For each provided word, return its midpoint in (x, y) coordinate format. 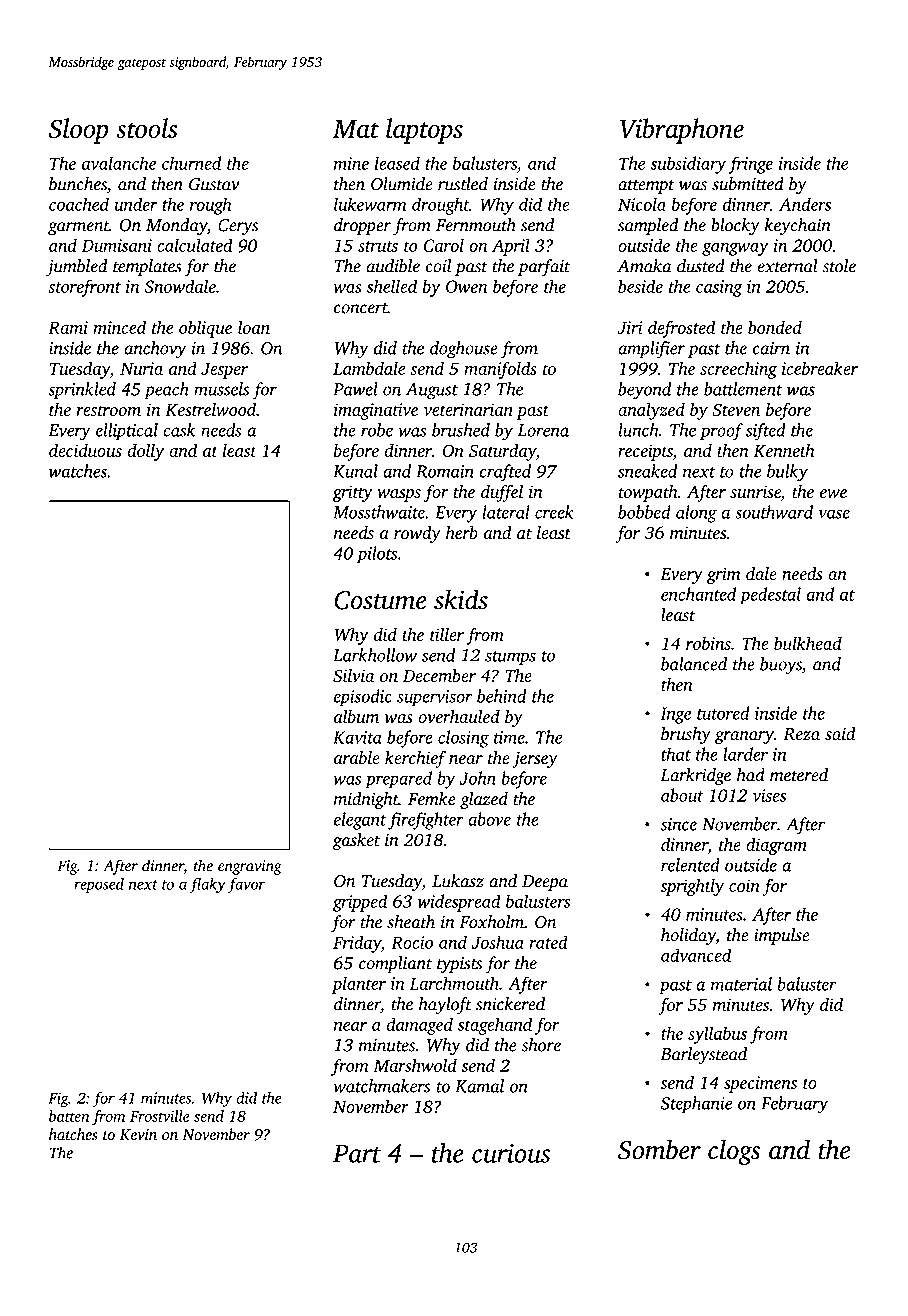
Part (357, 1153)
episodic (363, 698)
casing (719, 288)
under (136, 204)
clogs (734, 1152)
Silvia (353, 676)
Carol (444, 245)
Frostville (160, 1116)
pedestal (770, 596)
